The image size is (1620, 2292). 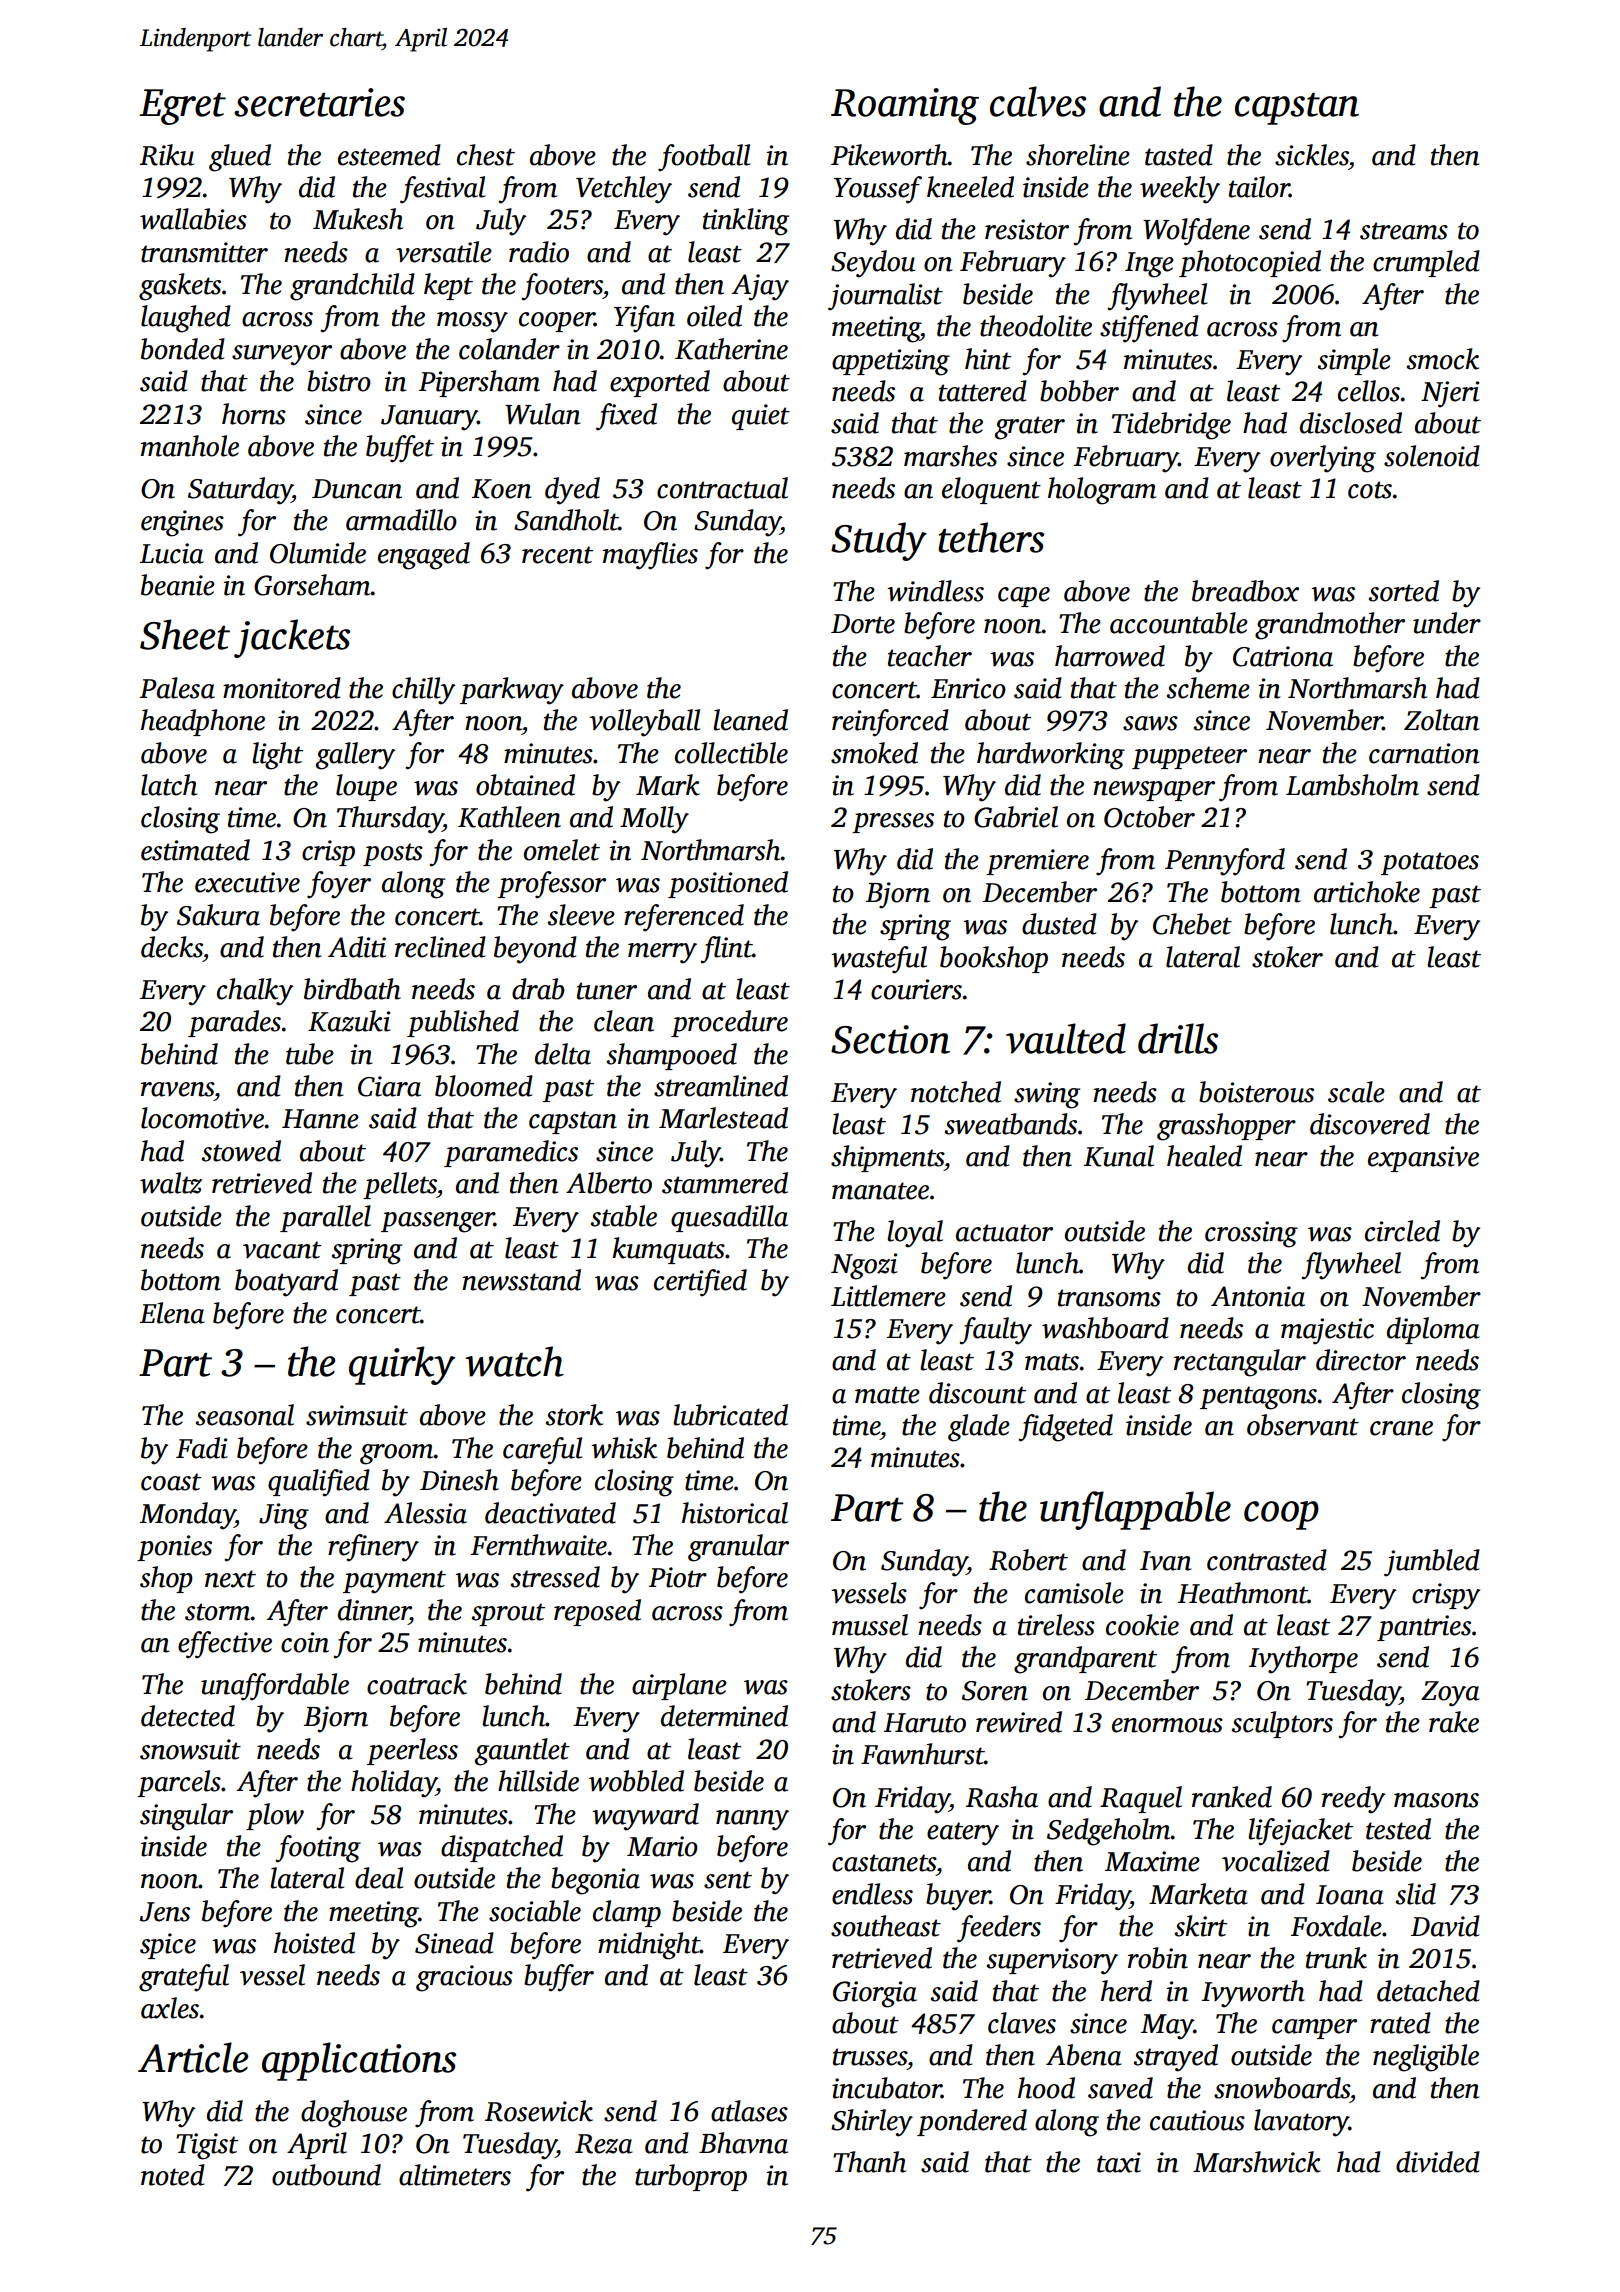 What do you see at coordinates (1257, 2162) in the screenshot?
I see `Marshwick` at bounding box center [1257, 2162].
